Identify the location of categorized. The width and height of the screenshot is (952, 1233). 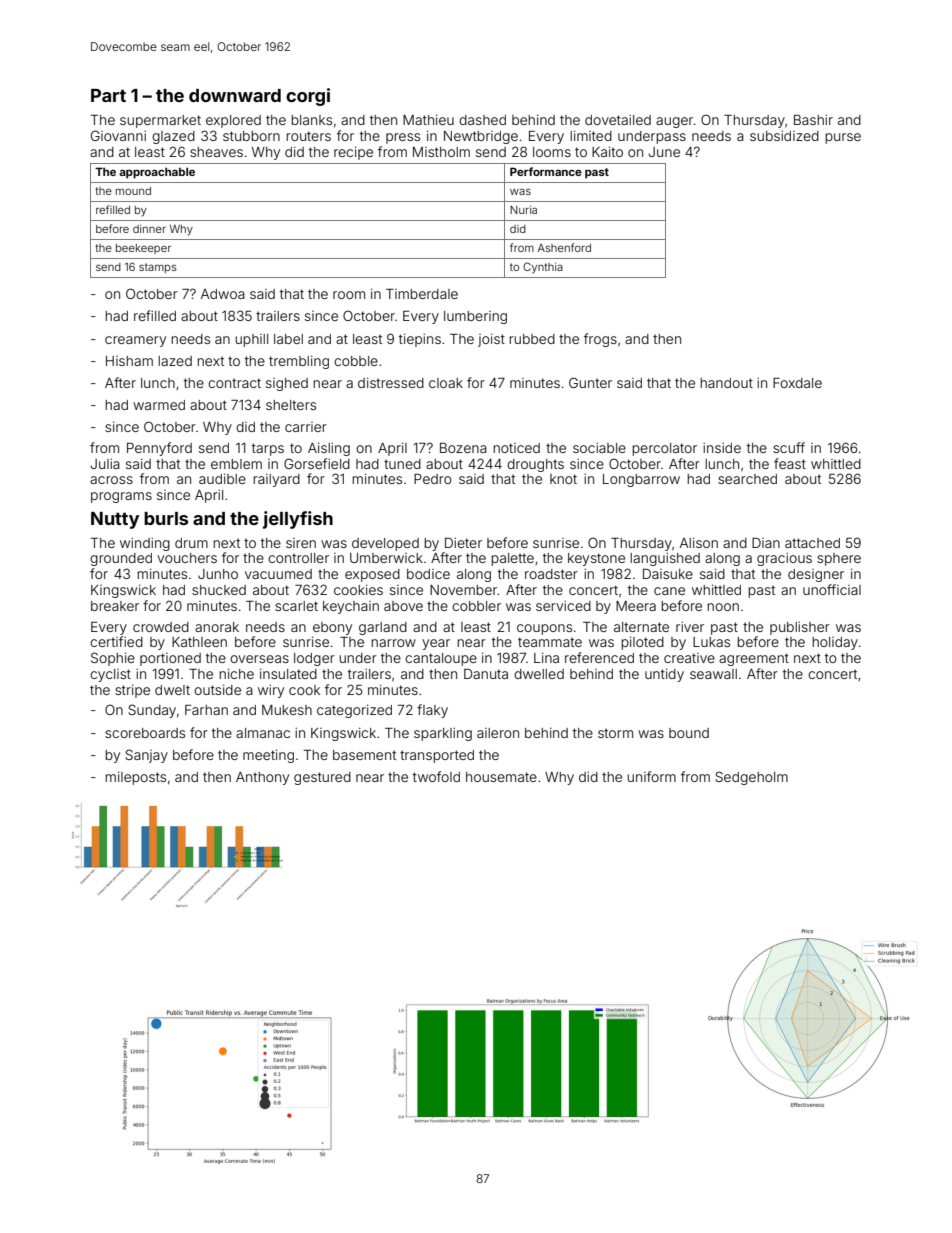
(354, 711).
